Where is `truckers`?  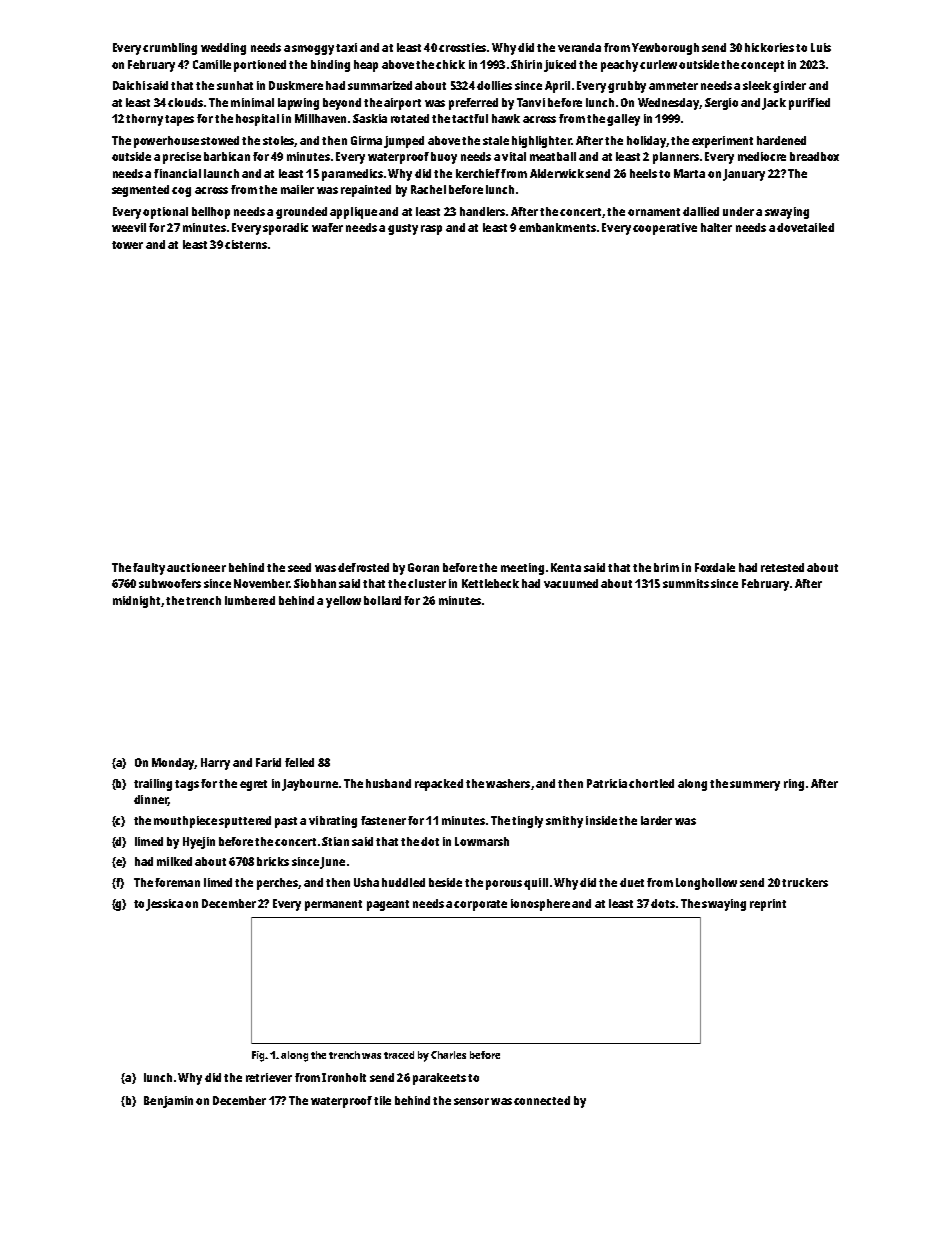 truckers is located at coordinates (805, 882).
